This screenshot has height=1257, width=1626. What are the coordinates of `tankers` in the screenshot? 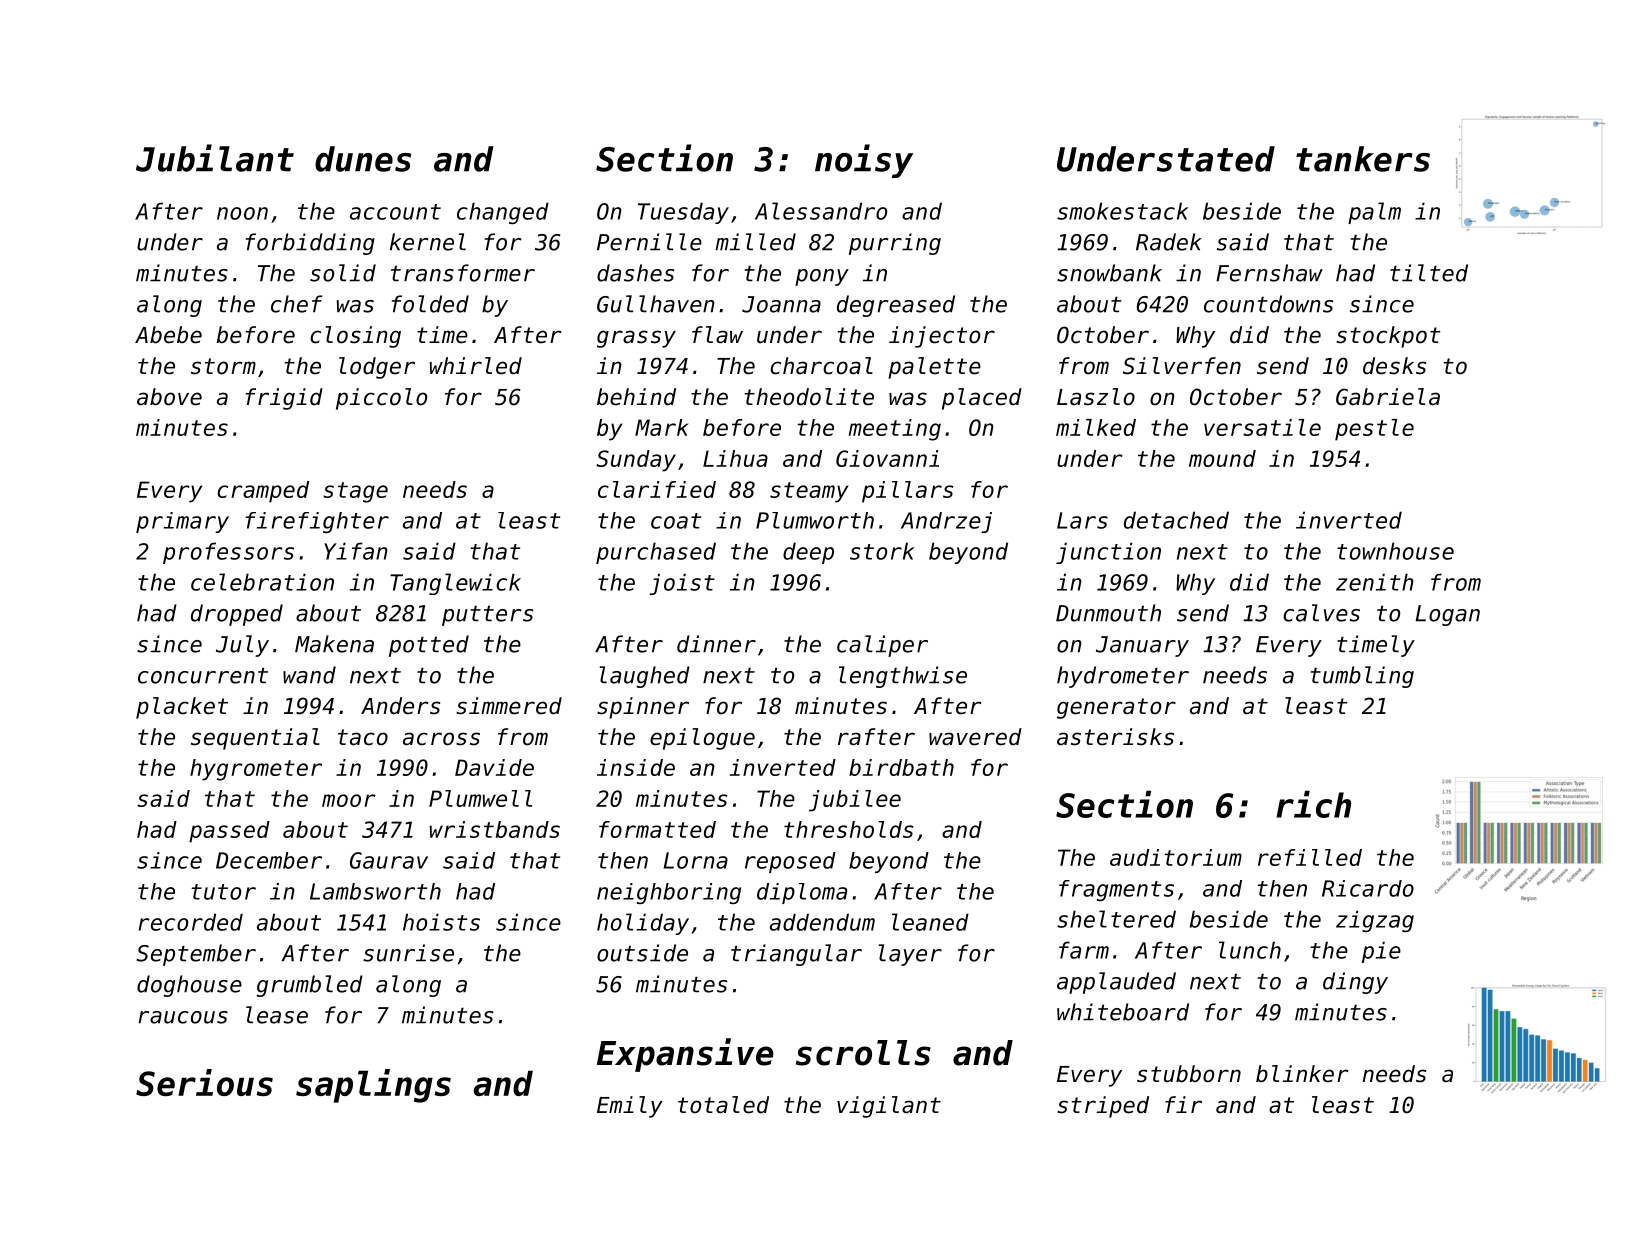 It's located at (1363, 159).
